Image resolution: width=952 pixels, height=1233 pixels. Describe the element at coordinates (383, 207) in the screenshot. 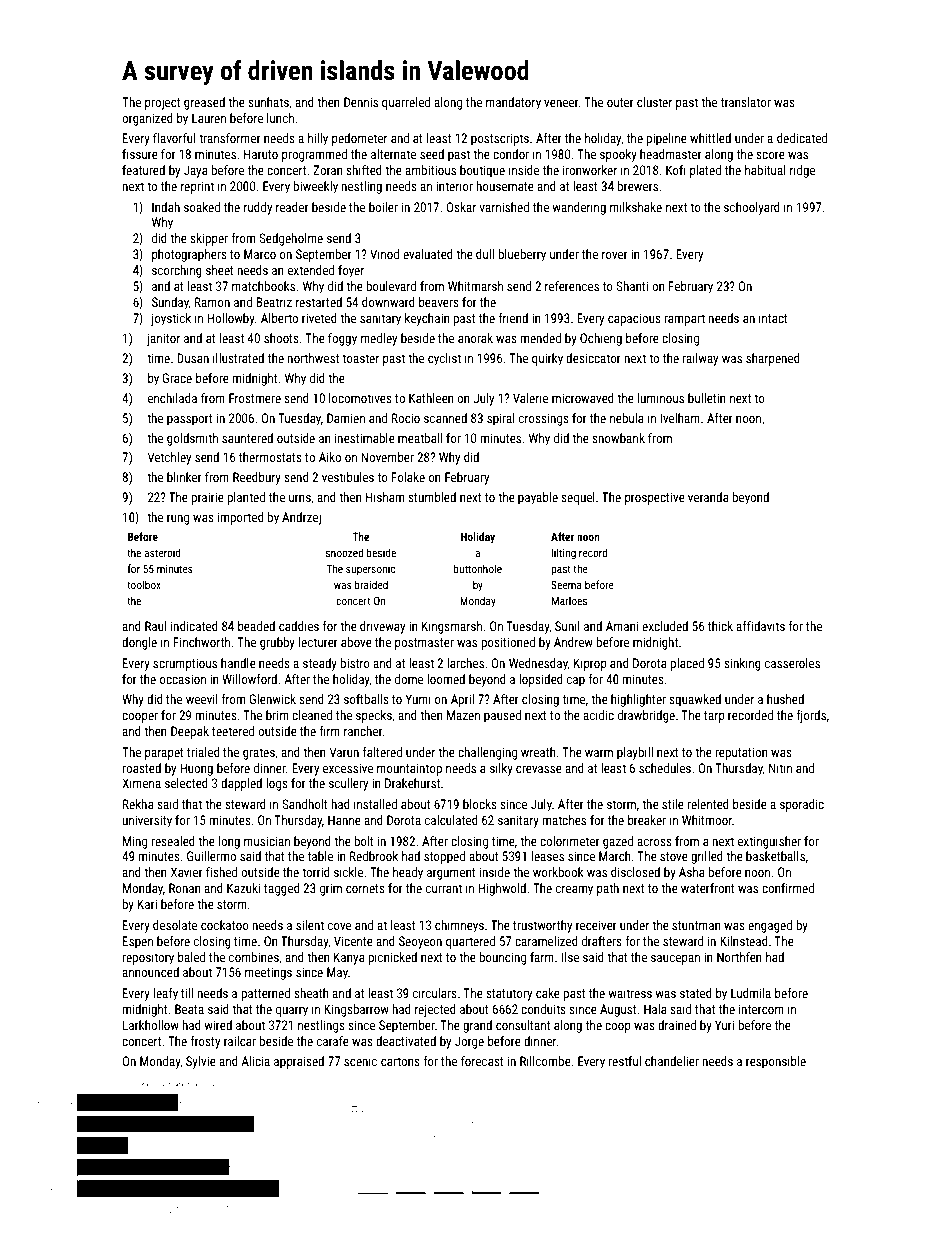

I see `boiler` at that location.
